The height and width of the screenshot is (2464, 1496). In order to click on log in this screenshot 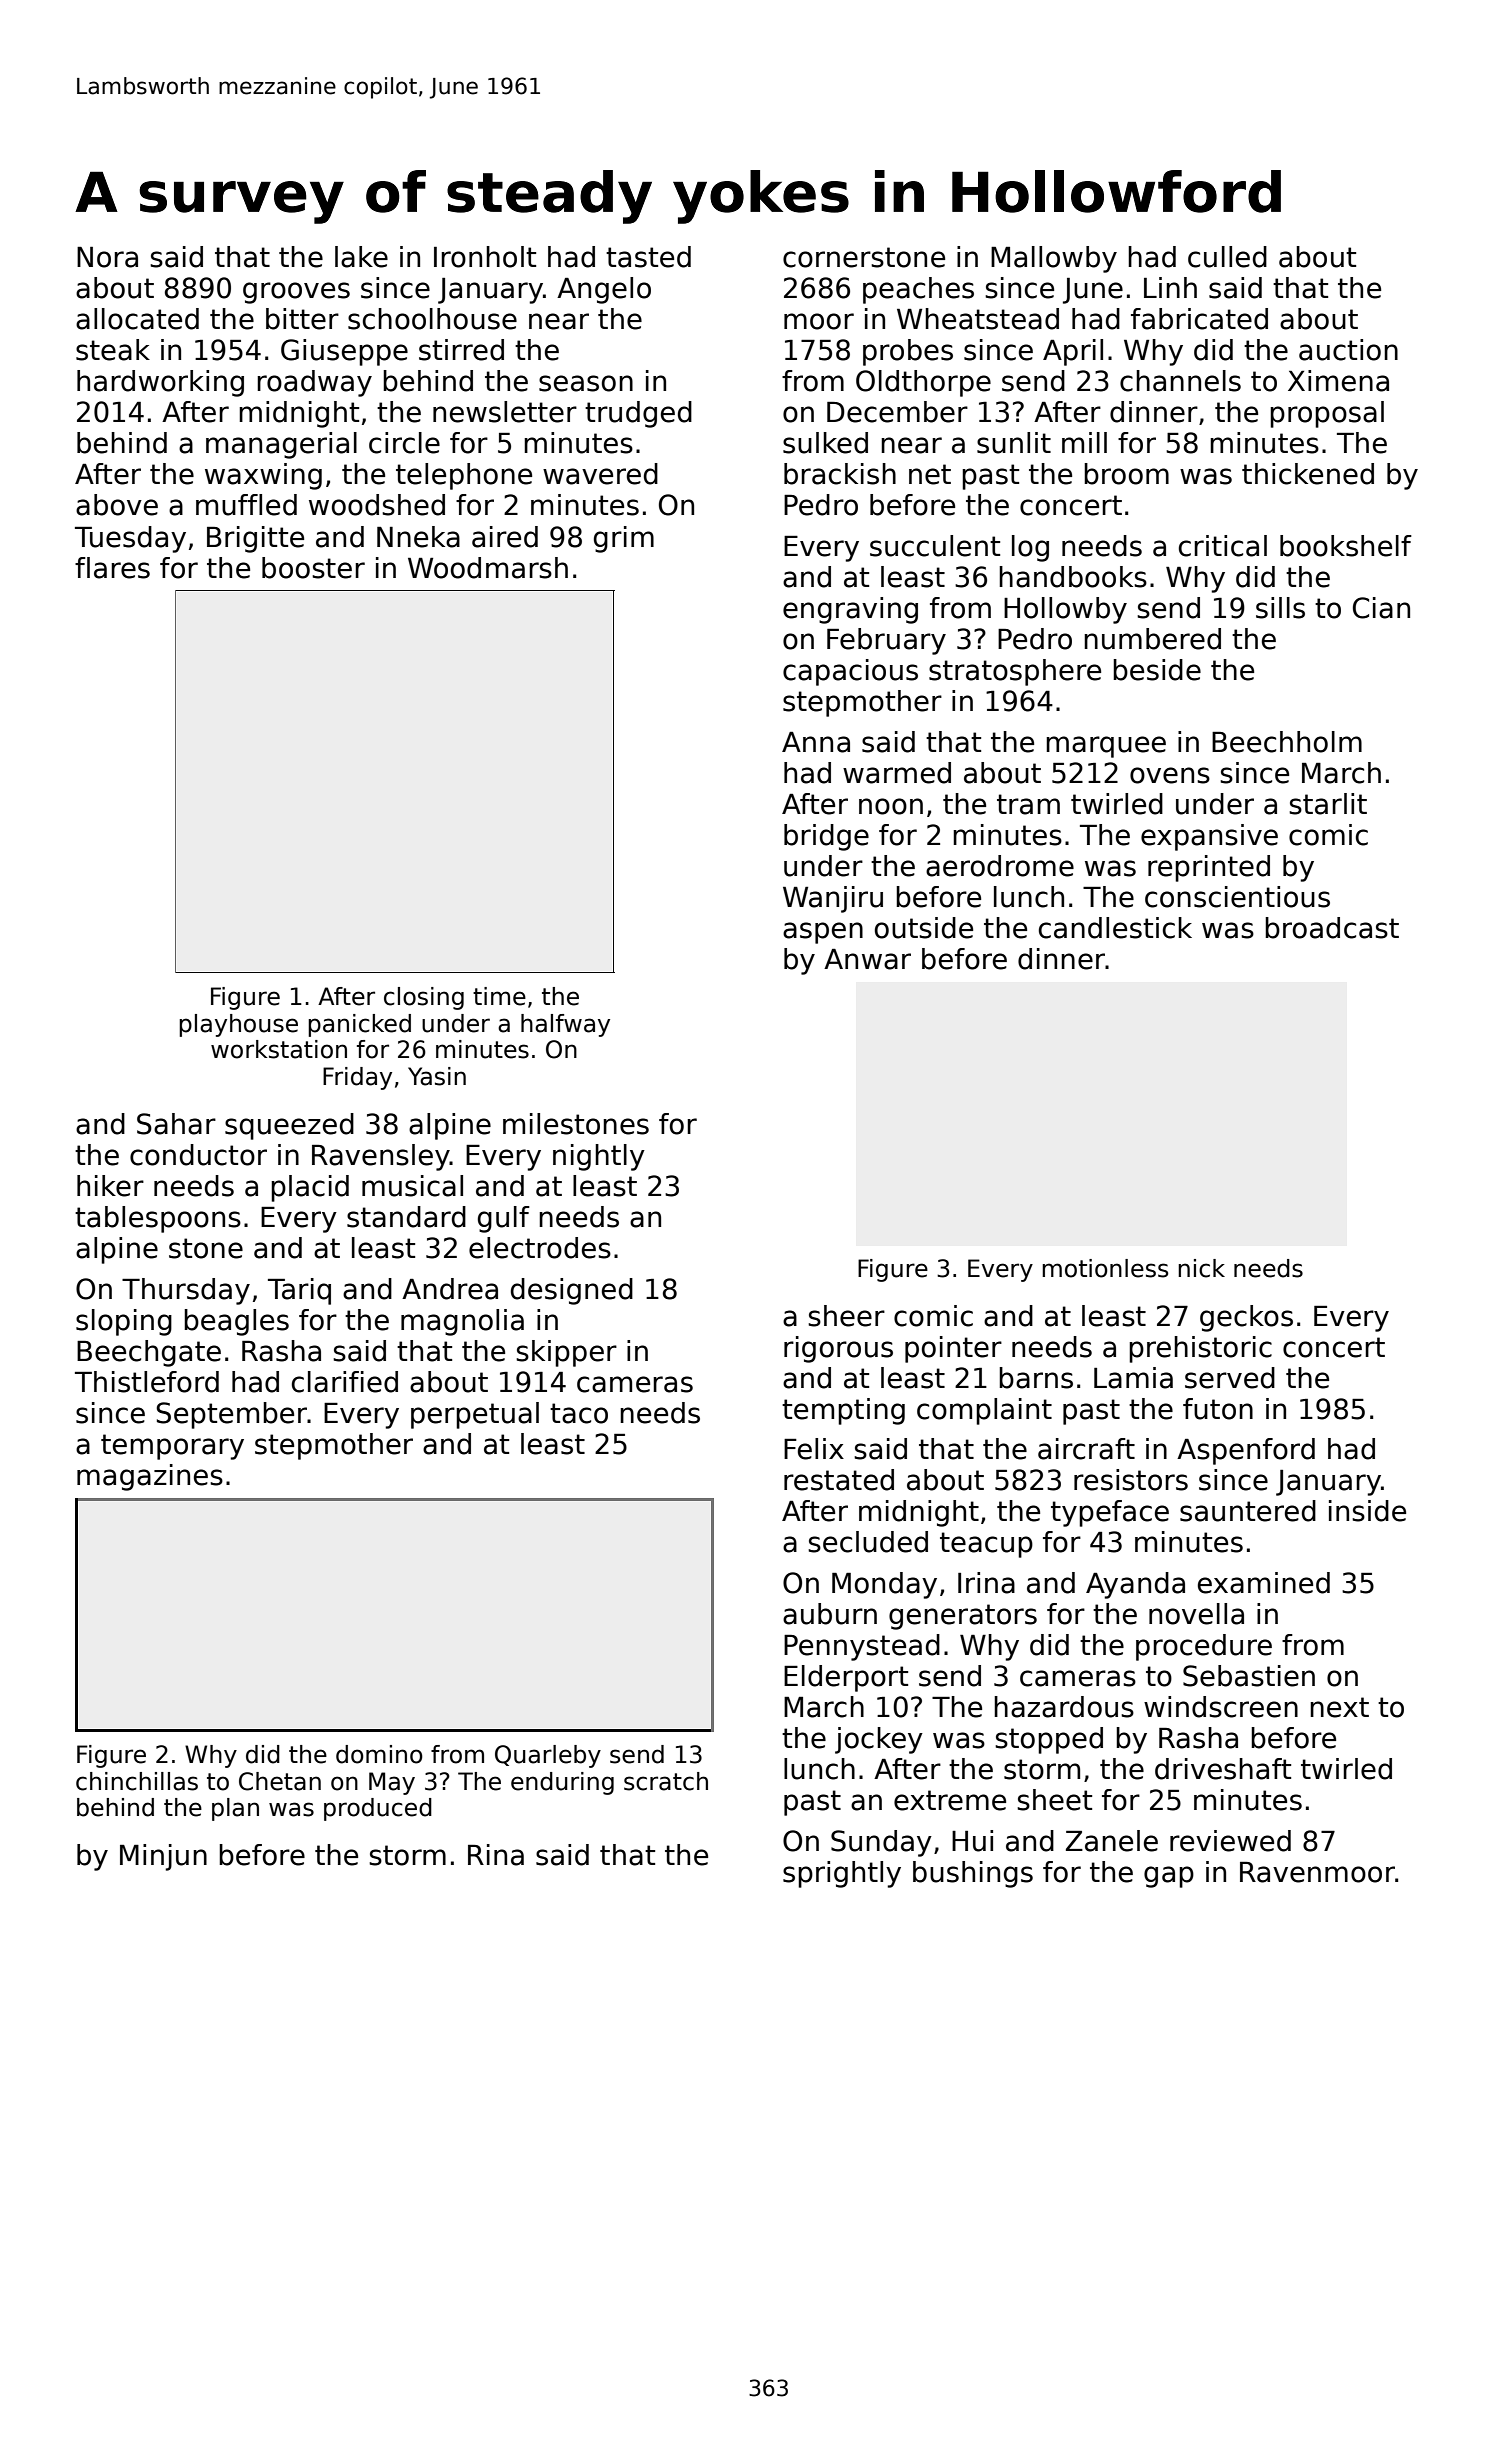, I will do `click(1030, 548)`.
